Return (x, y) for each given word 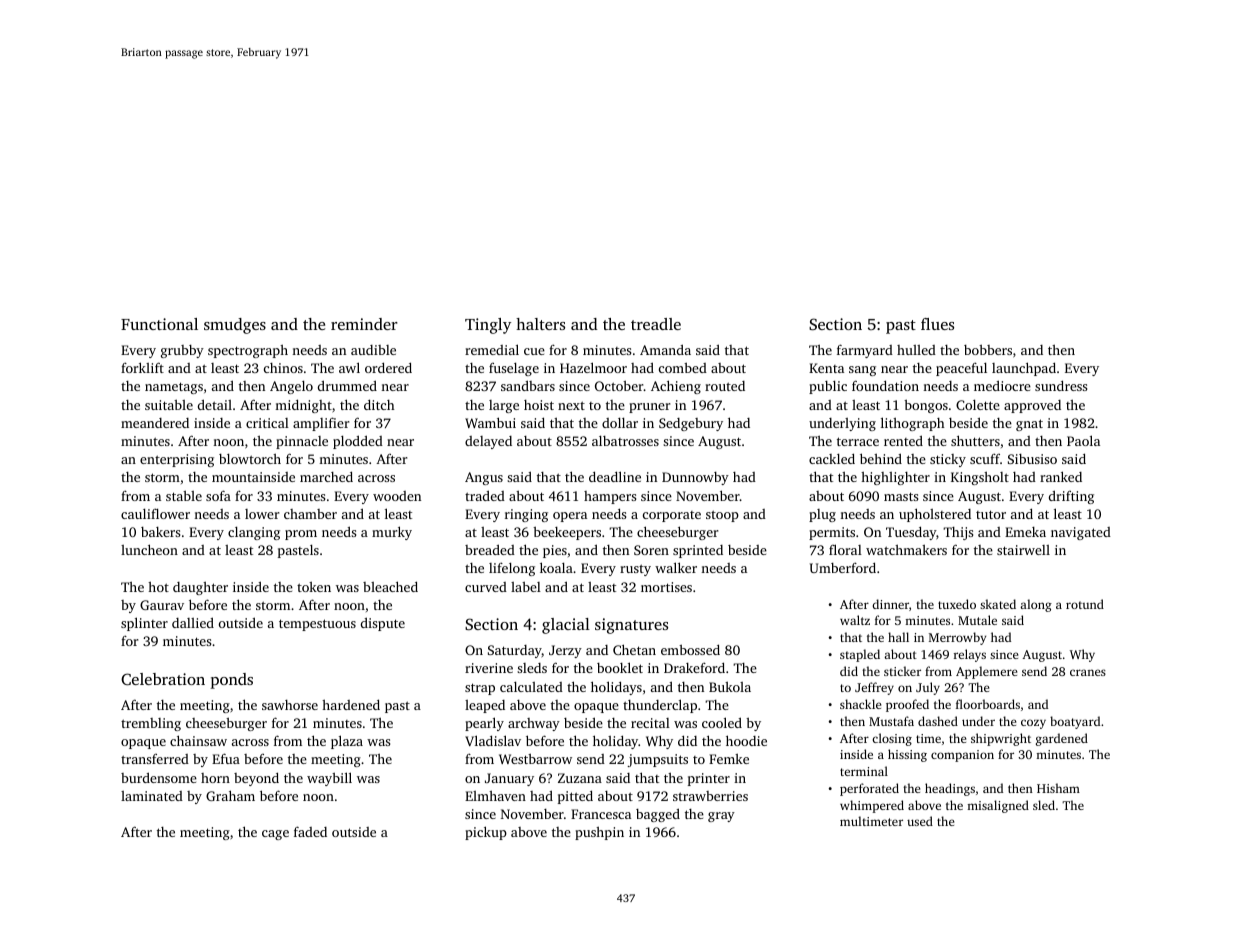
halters (540, 324)
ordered (388, 367)
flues (937, 324)
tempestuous (317, 625)
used (920, 821)
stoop (722, 516)
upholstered (935, 515)
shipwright (1001, 739)
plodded (358, 442)
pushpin (599, 833)
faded (310, 831)
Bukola (730, 687)
